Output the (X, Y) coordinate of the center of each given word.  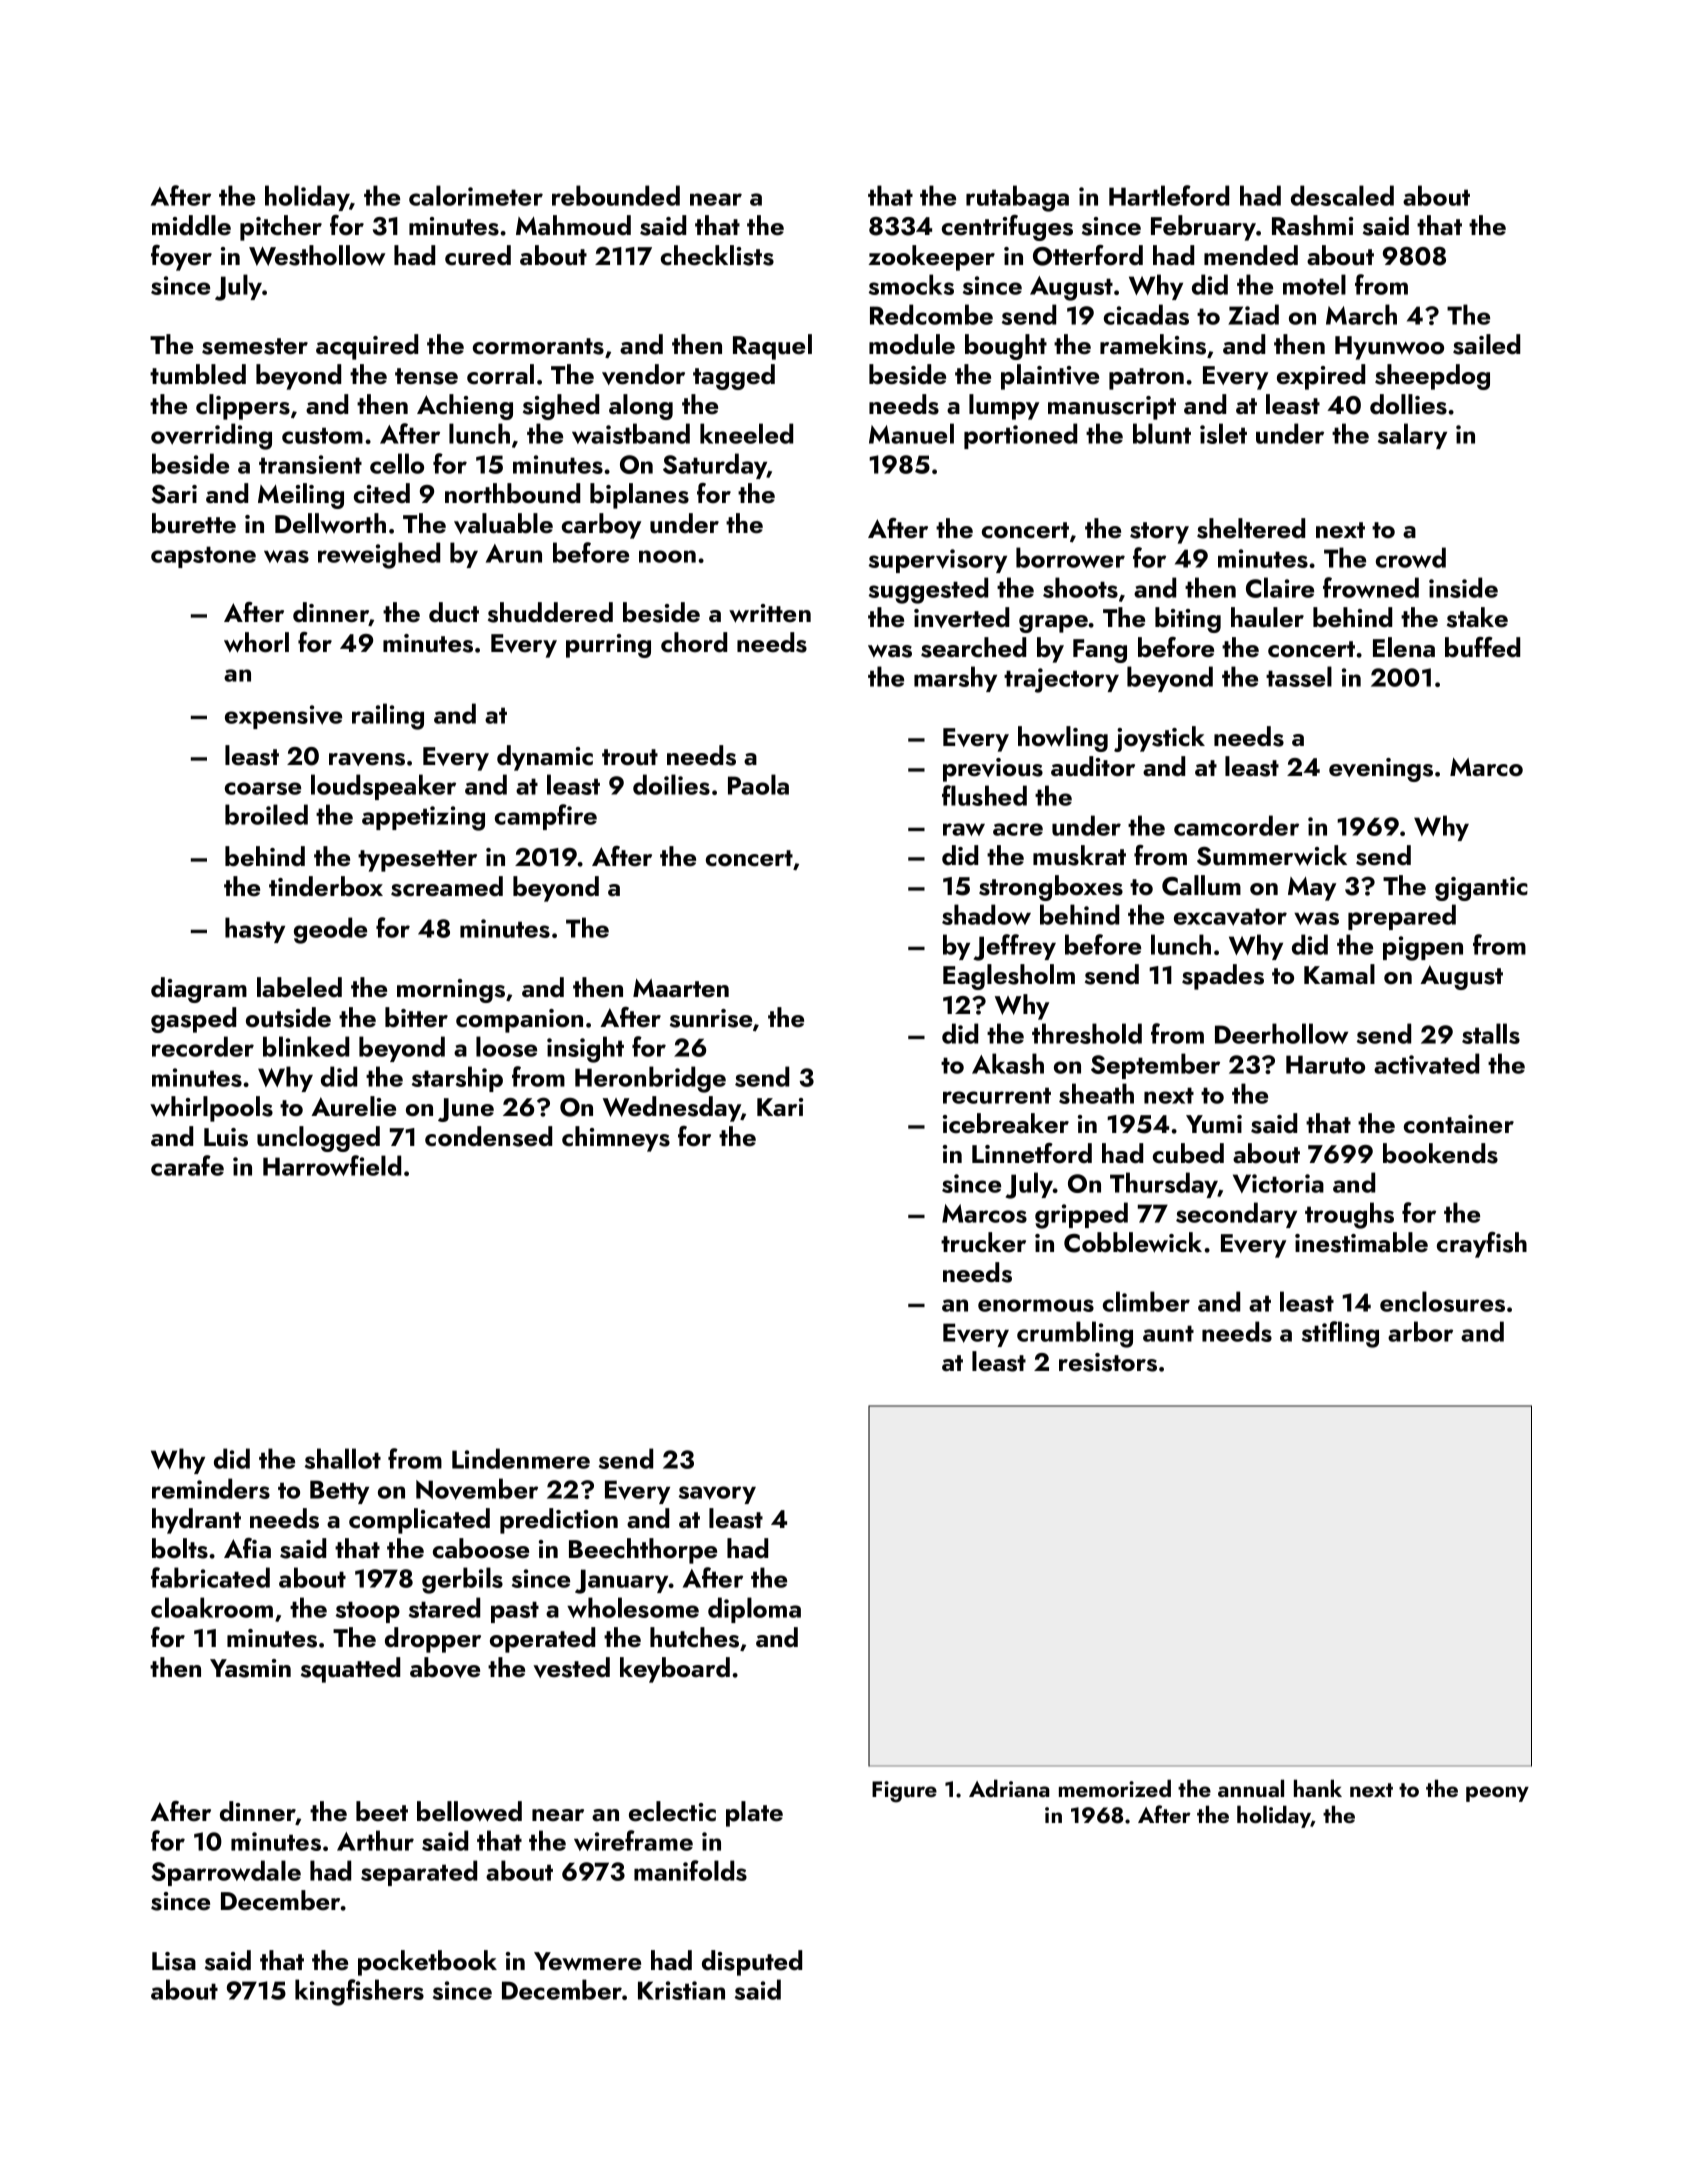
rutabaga (1017, 198)
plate (754, 1814)
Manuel (911, 433)
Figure (904, 1792)
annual (1251, 1788)
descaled (1342, 195)
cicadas (1146, 314)
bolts (180, 1548)
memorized (1115, 1788)
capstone (203, 557)
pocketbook (427, 1963)
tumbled (198, 374)
